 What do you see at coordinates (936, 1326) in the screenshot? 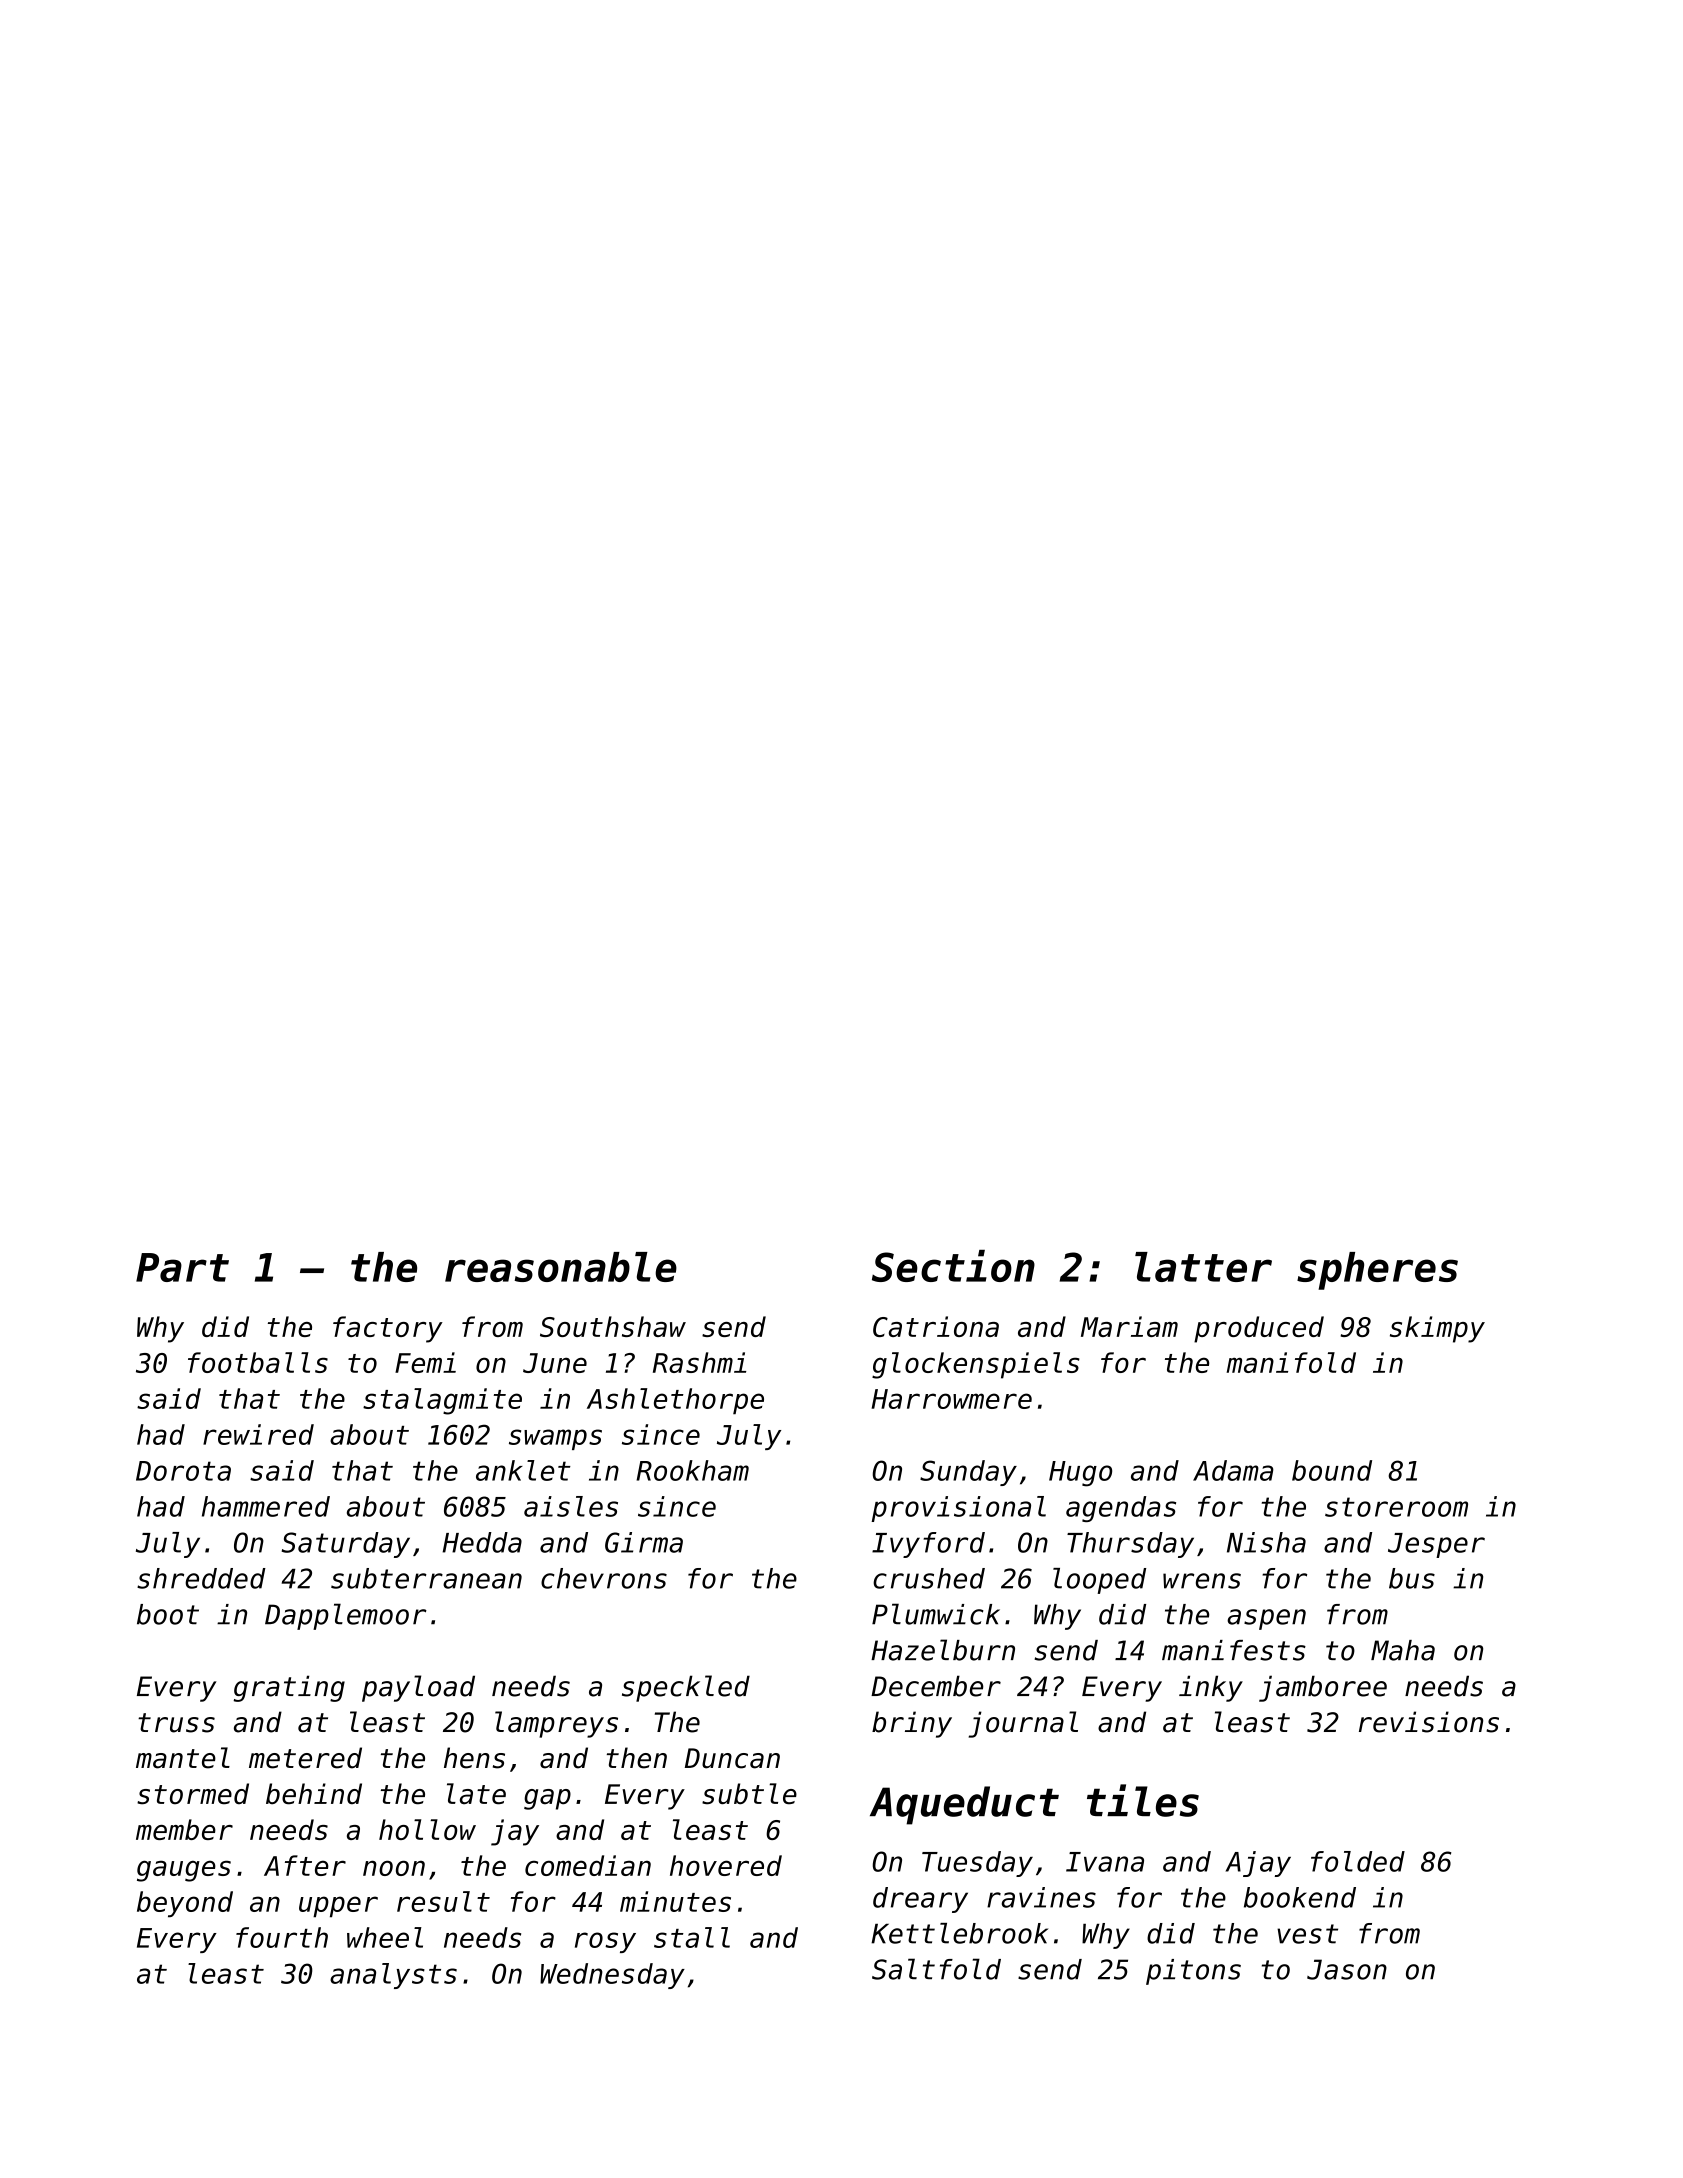
I see `Catriona` at bounding box center [936, 1326].
